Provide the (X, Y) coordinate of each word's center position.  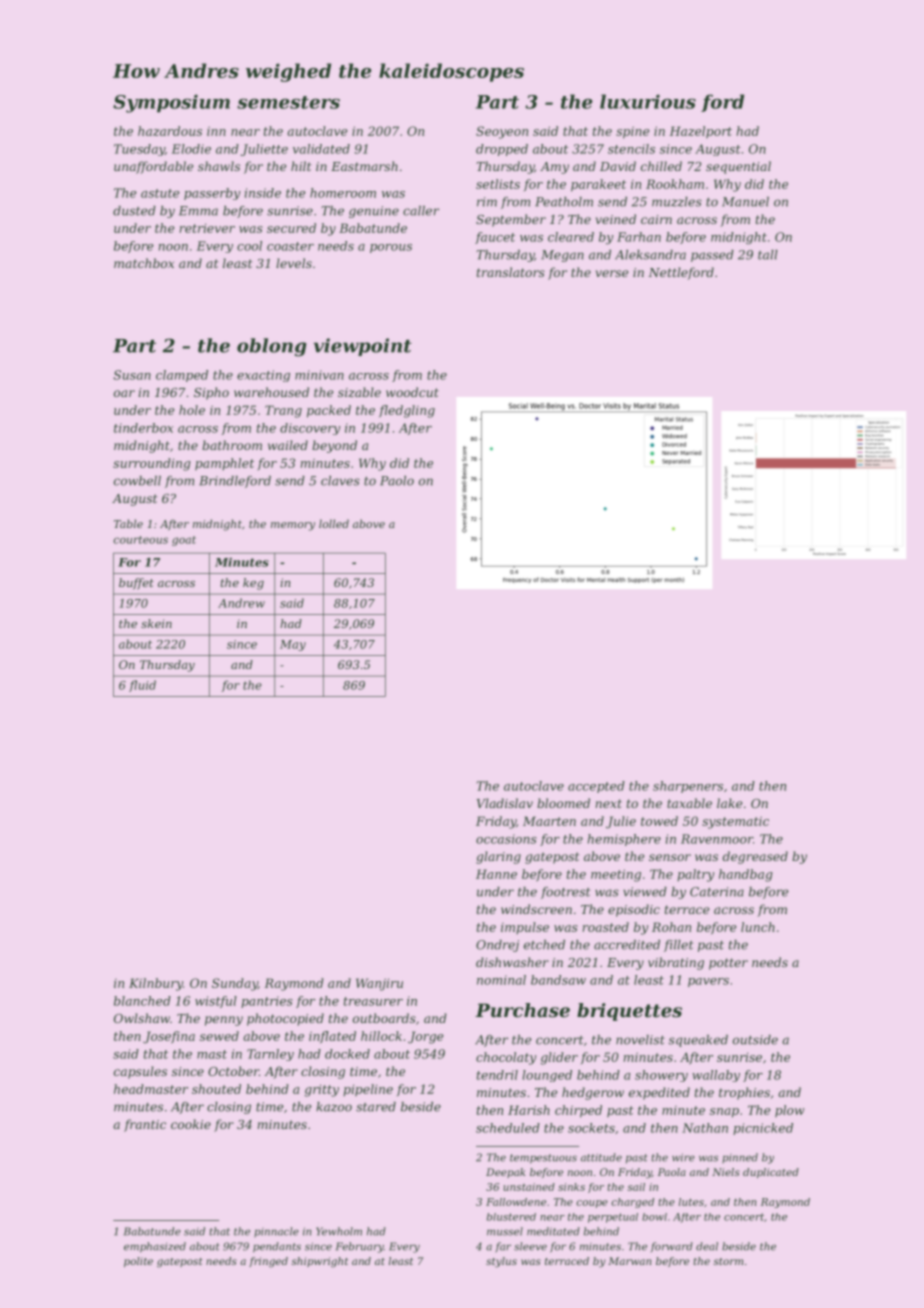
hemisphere (624, 840)
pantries (267, 1002)
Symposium (171, 103)
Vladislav (505, 803)
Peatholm (564, 202)
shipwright (320, 1262)
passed (712, 256)
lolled (334, 523)
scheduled (508, 1128)
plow (789, 1111)
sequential (738, 167)
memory (293, 526)
